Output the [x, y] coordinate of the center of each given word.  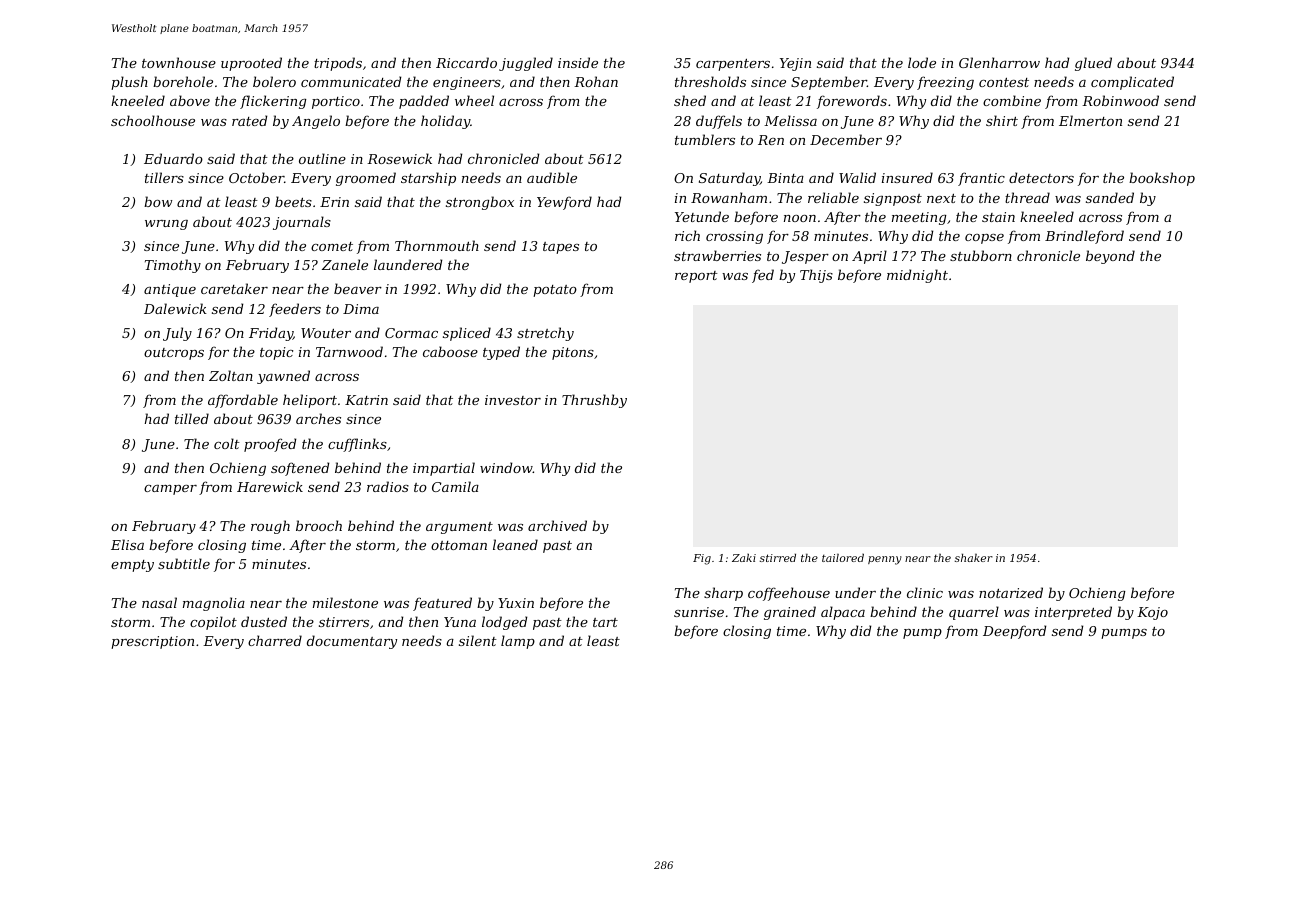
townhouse [179, 62]
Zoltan [231, 375]
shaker [974, 557]
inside [578, 62]
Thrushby [594, 401]
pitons [573, 353]
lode [922, 62]
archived [557, 525]
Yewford [564, 203]
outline [322, 158]
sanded [1110, 197]
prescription [152, 642]
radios [388, 486]
